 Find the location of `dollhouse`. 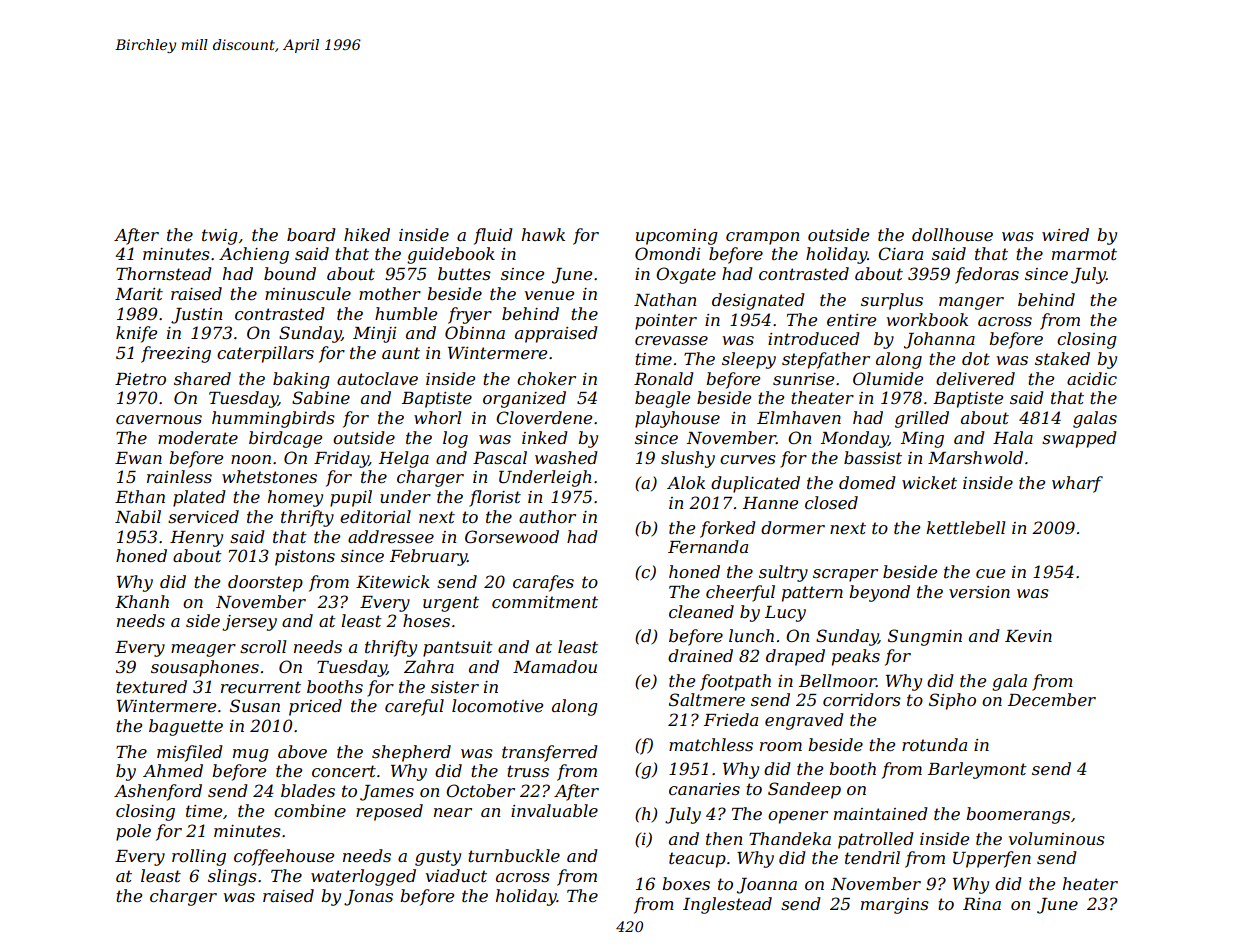

dollhouse is located at coordinates (952, 234).
